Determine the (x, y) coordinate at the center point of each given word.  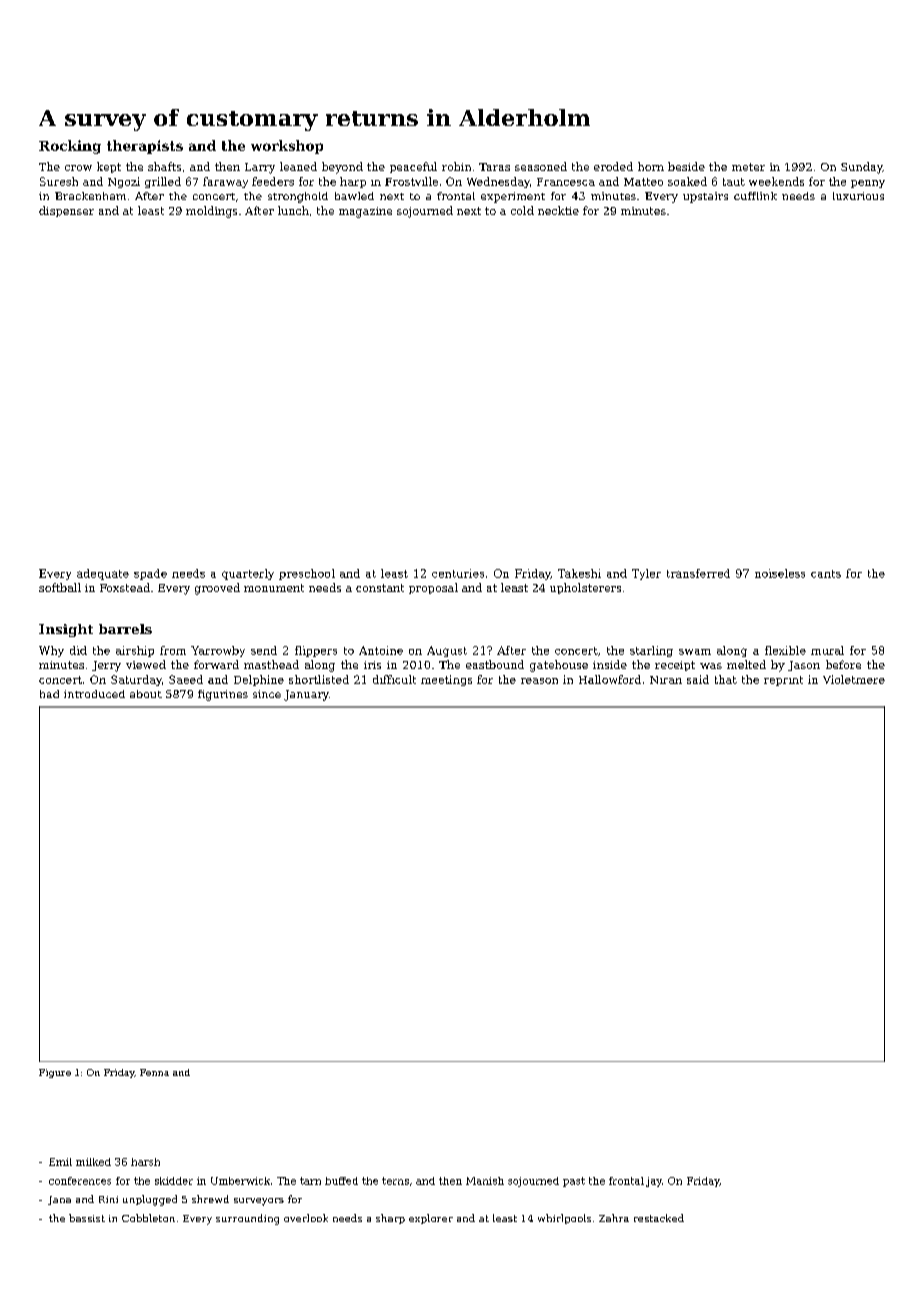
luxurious (858, 196)
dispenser (66, 211)
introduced (94, 694)
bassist (87, 1218)
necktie (558, 210)
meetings (446, 680)
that (726, 679)
